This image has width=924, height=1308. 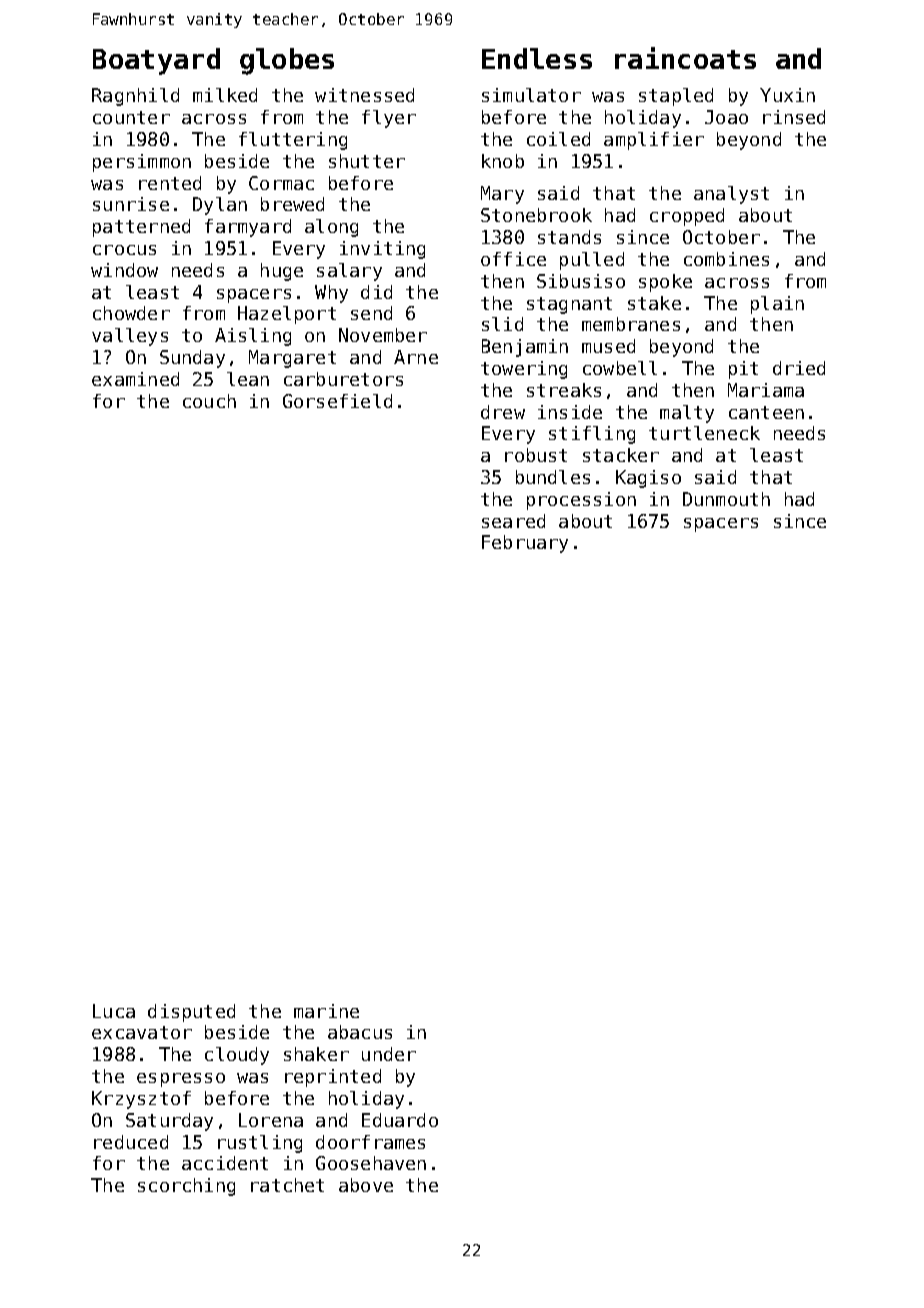 I want to click on examined, so click(x=135, y=379).
